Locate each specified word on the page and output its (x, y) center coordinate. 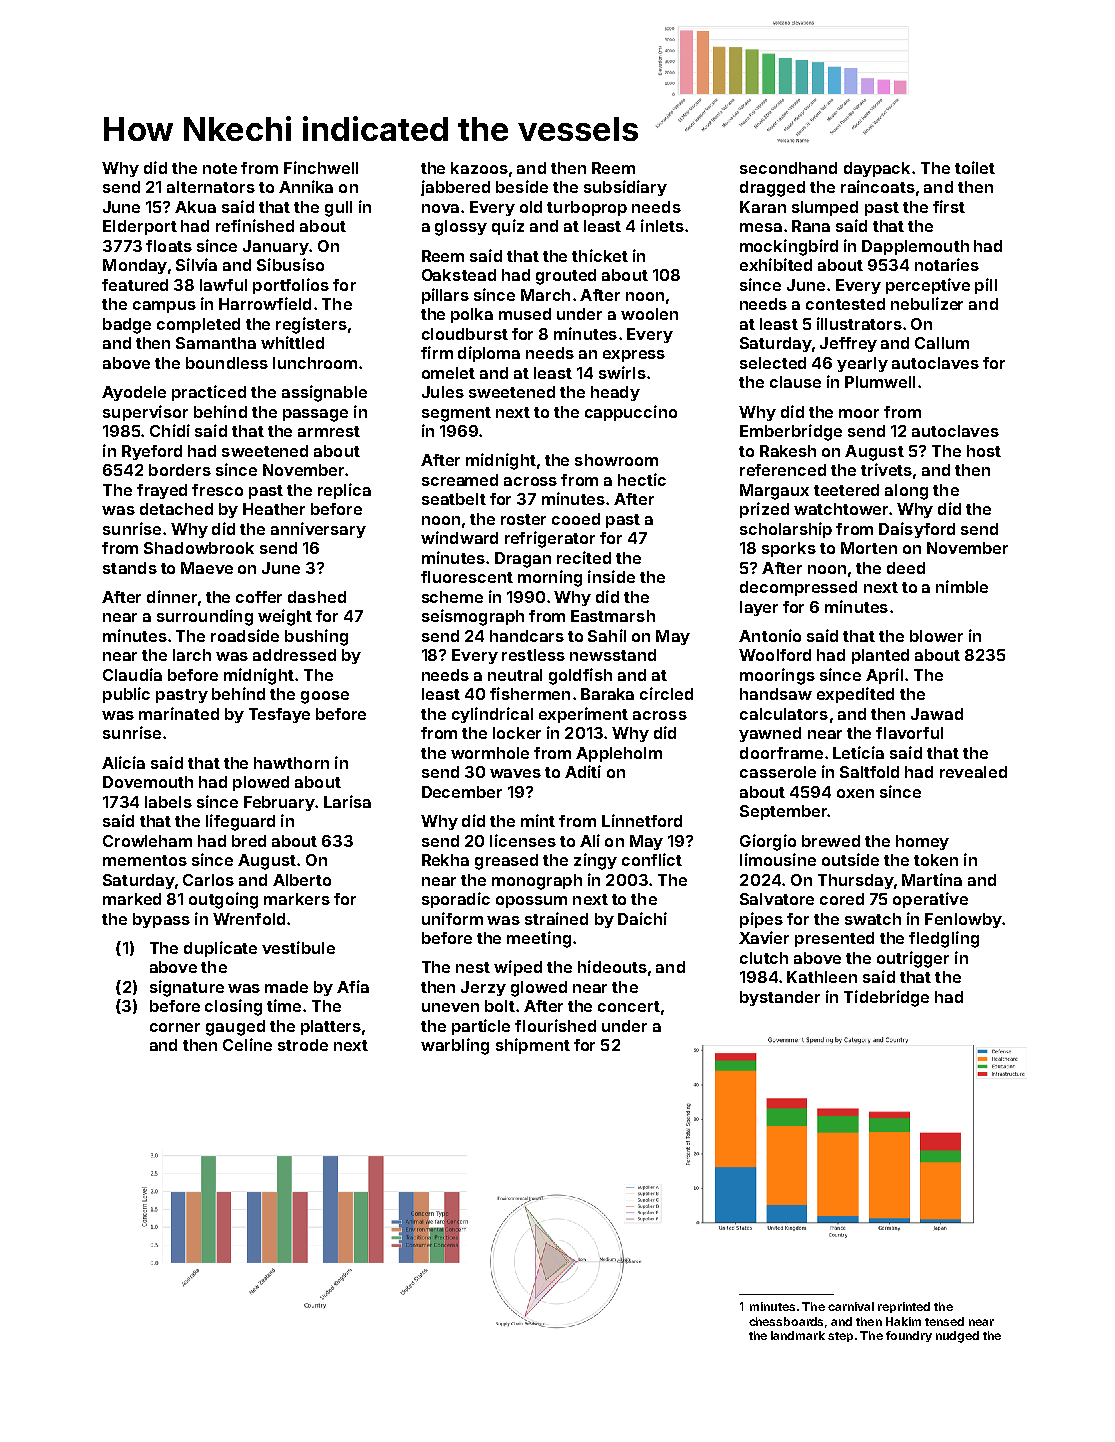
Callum (942, 343)
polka (472, 315)
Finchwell (321, 167)
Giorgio (768, 842)
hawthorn (291, 763)
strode (303, 1045)
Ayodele (134, 393)
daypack (877, 169)
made (286, 987)
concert (629, 1006)
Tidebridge (886, 998)
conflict (652, 859)
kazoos (479, 168)
